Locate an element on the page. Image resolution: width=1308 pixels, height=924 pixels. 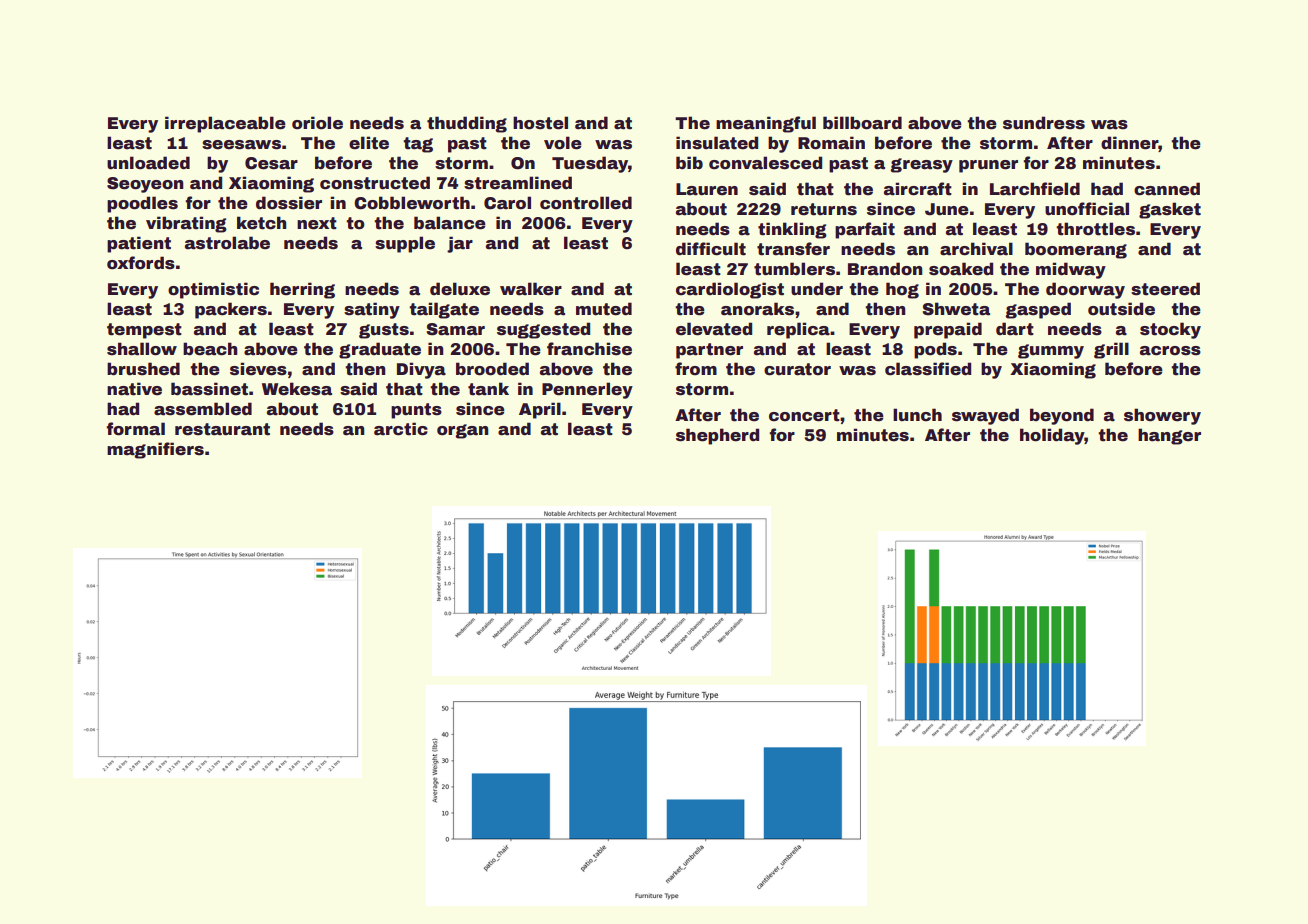
punts is located at coordinates (416, 411).
